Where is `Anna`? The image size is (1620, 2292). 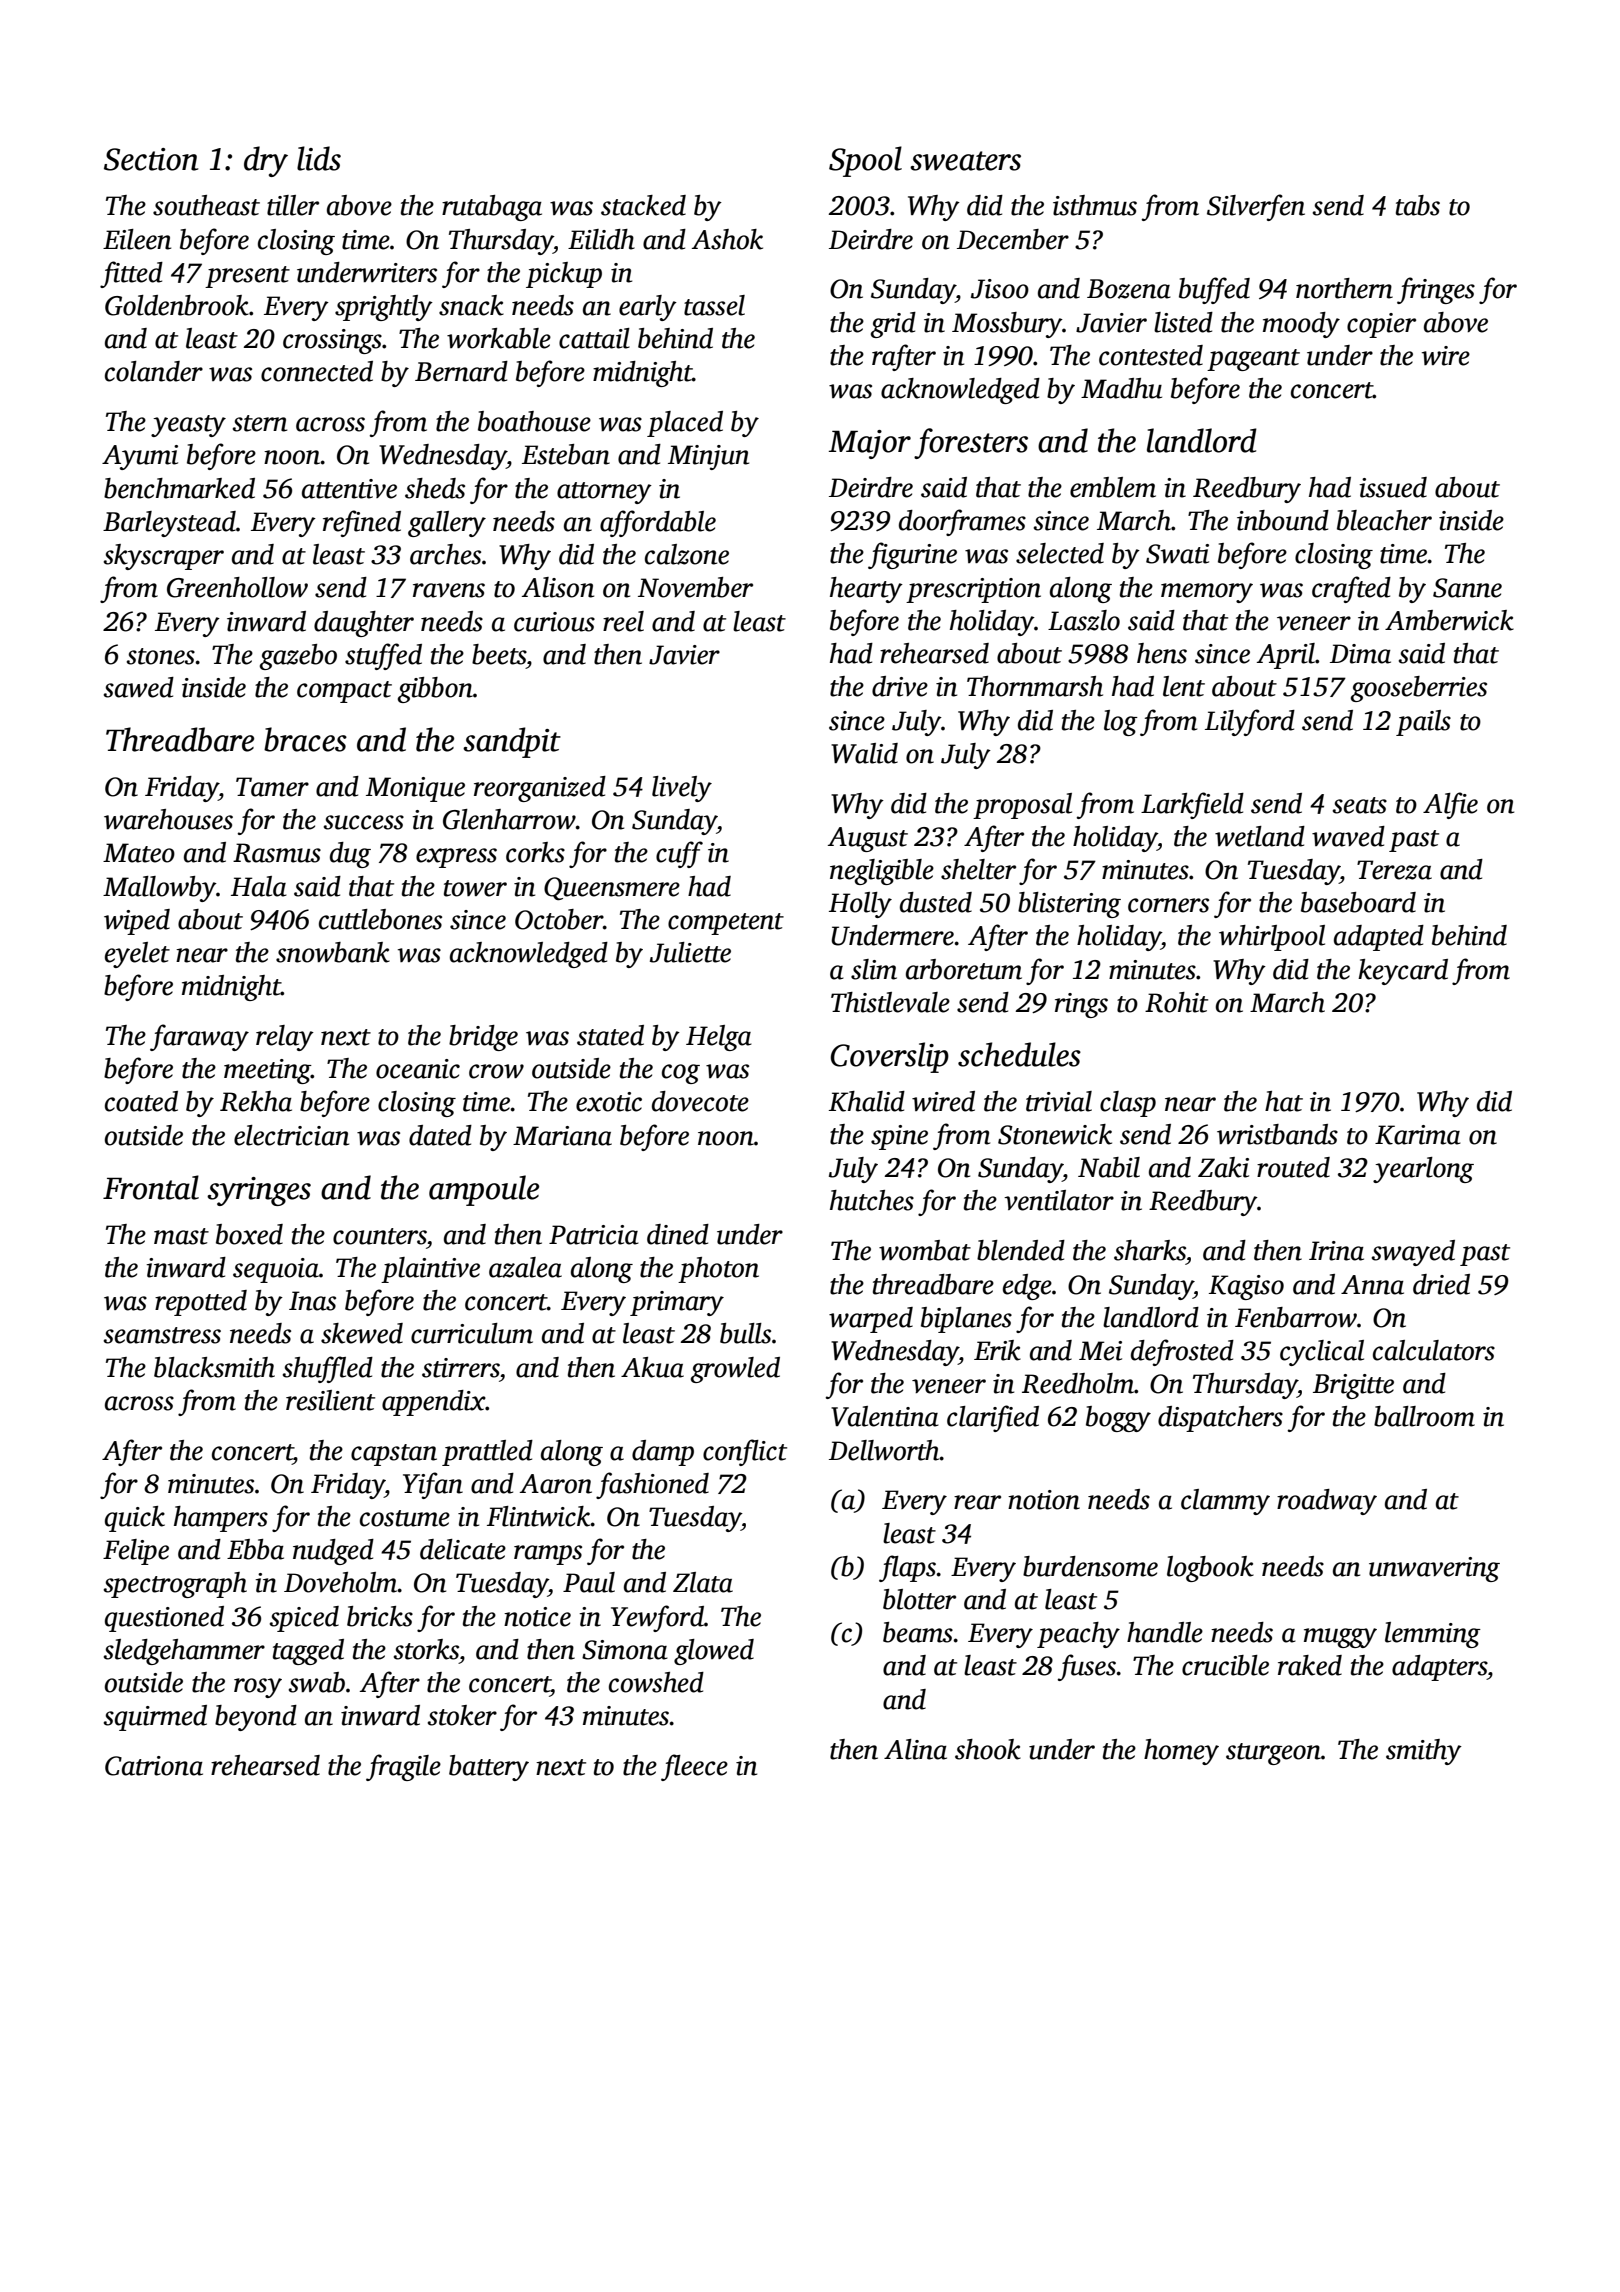
Anna is located at coordinates (1372, 1285).
